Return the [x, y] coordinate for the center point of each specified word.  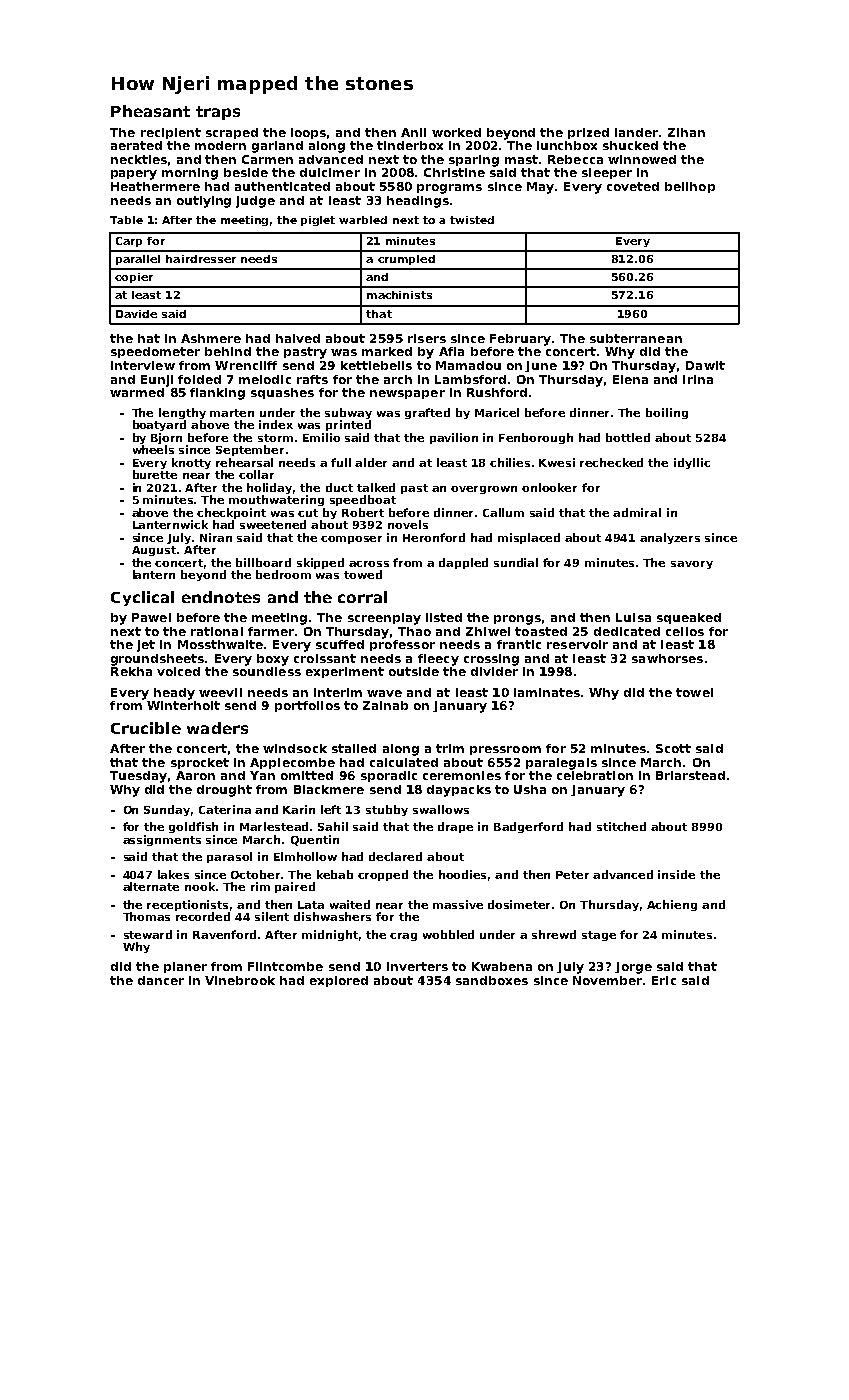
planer [185, 967]
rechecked [611, 462]
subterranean [636, 338]
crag [403, 937]
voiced [178, 671]
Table [126, 220]
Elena [630, 379]
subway [348, 413]
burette [155, 474]
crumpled [406, 260]
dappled [463, 563]
